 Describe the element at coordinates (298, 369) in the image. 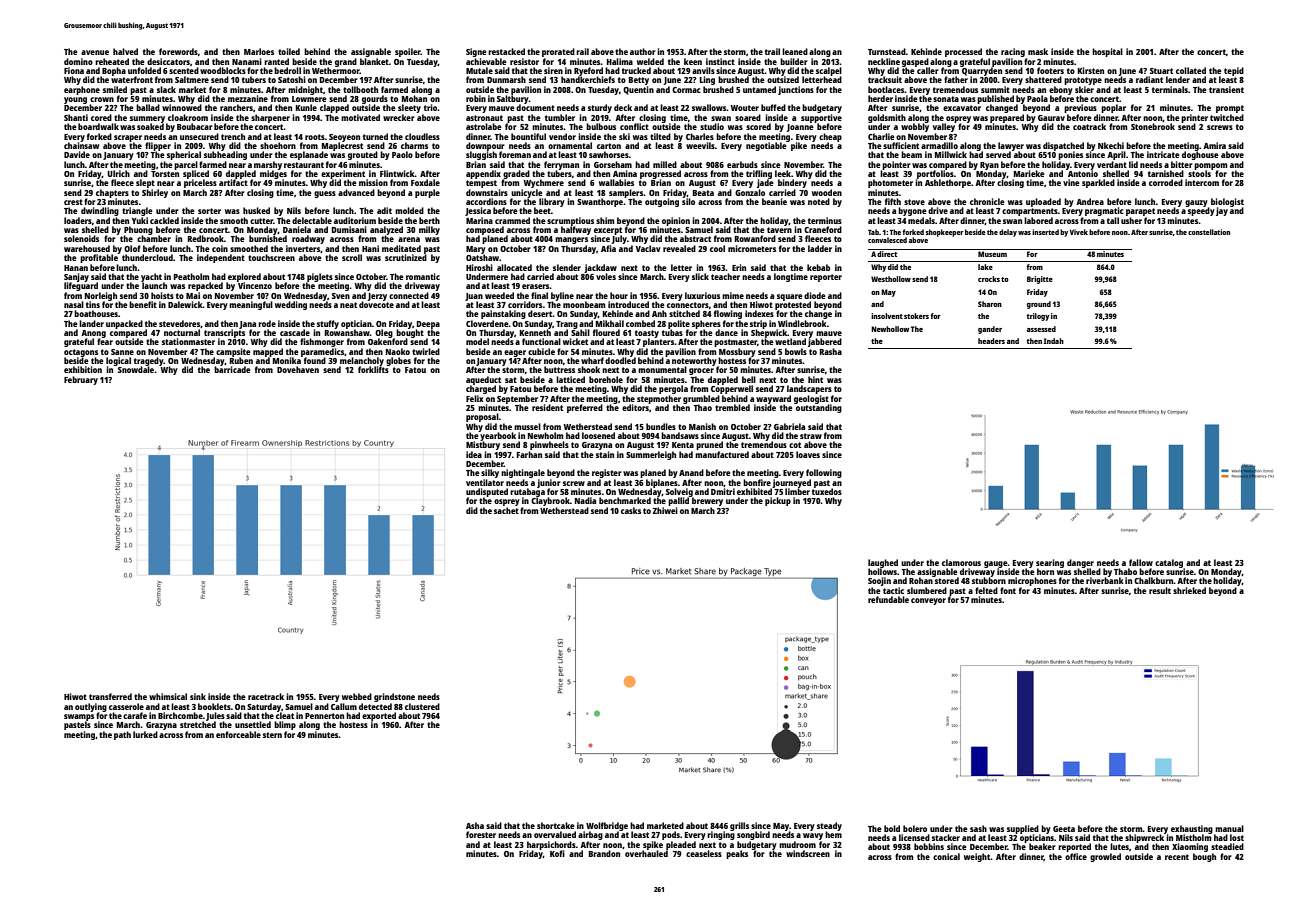

I see `Dovehaven` at that location.
